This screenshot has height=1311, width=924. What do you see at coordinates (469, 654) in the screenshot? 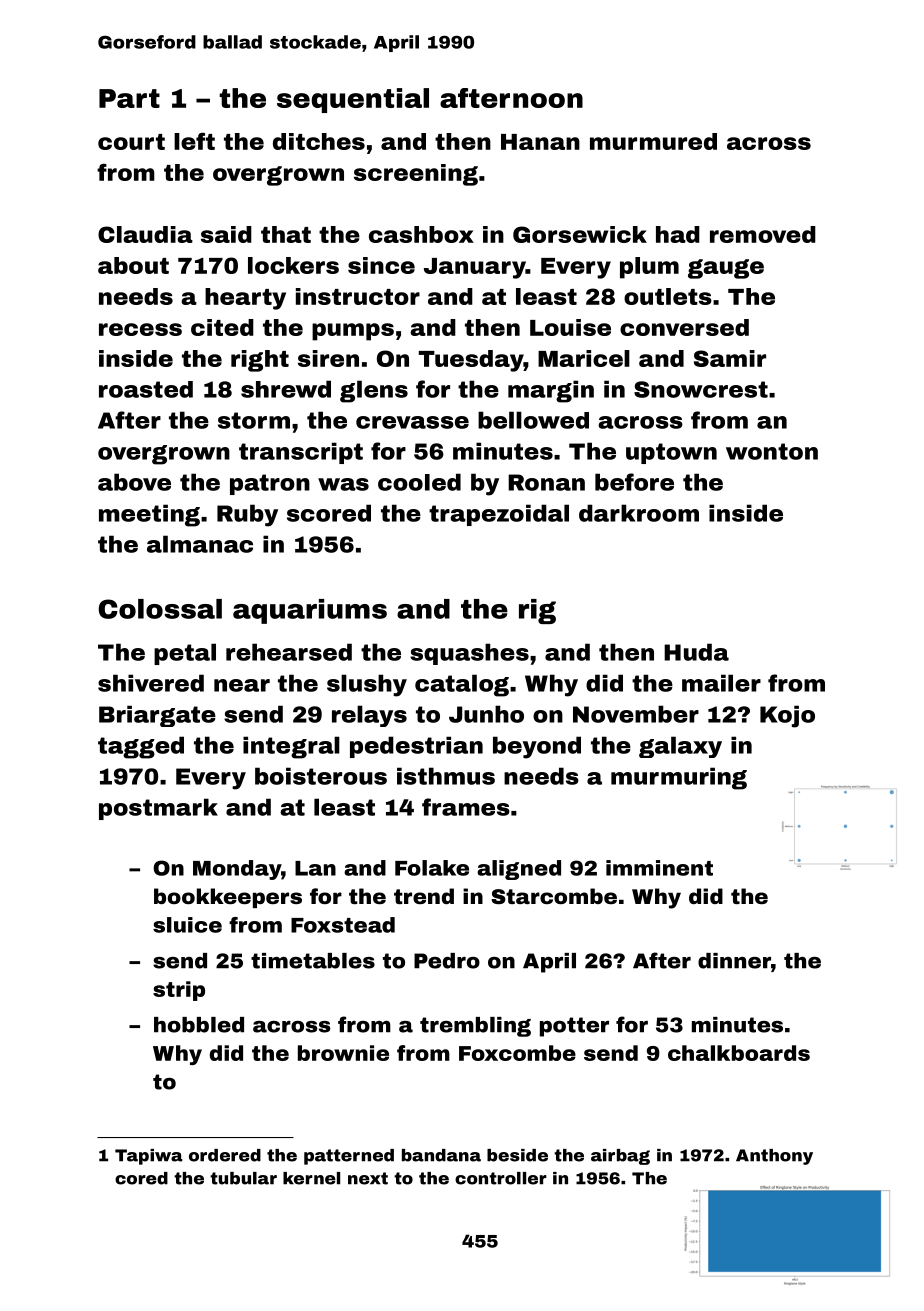
I see `squashes` at bounding box center [469, 654].
